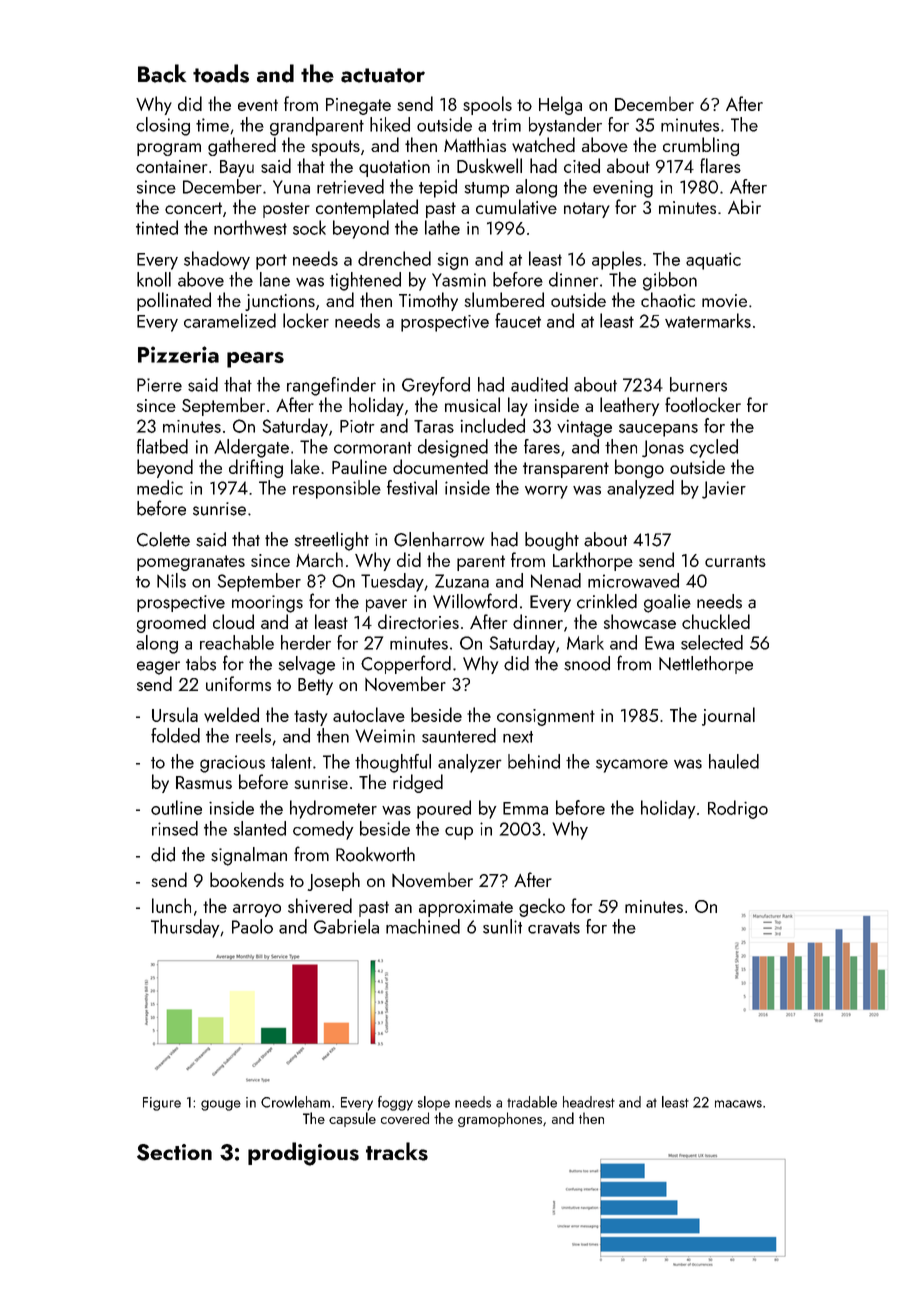 This image has width=908, height=1316. I want to click on lathe, so click(442, 227).
